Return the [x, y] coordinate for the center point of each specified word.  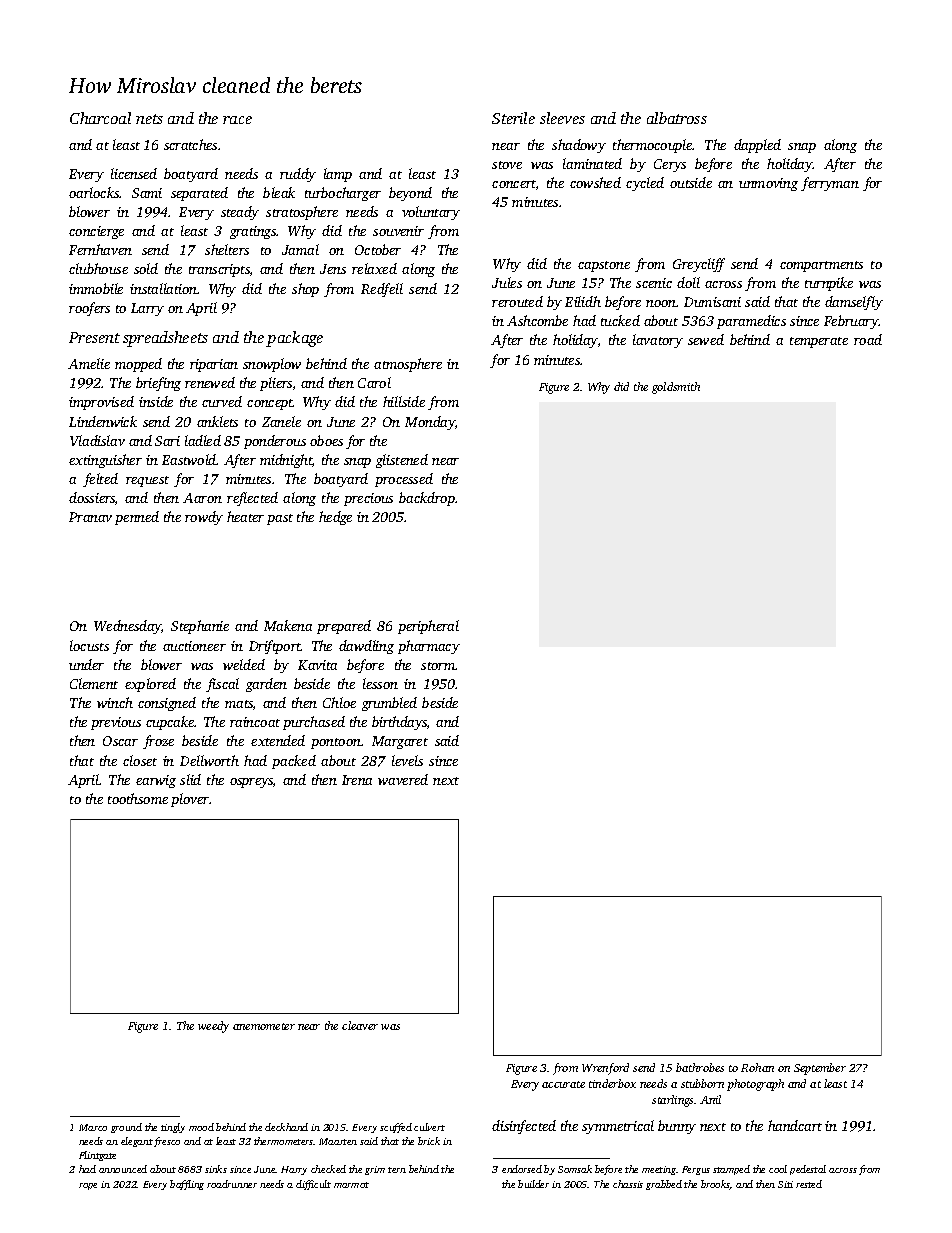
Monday [430, 423]
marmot [351, 1185]
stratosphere [302, 213]
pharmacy [429, 647]
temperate [819, 342]
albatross [677, 118]
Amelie [89, 363]
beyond [410, 194]
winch [115, 702]
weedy [213, 1027]
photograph [755, 1085]
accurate [563, 1084]
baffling [187, 1185]
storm [438, 666]
